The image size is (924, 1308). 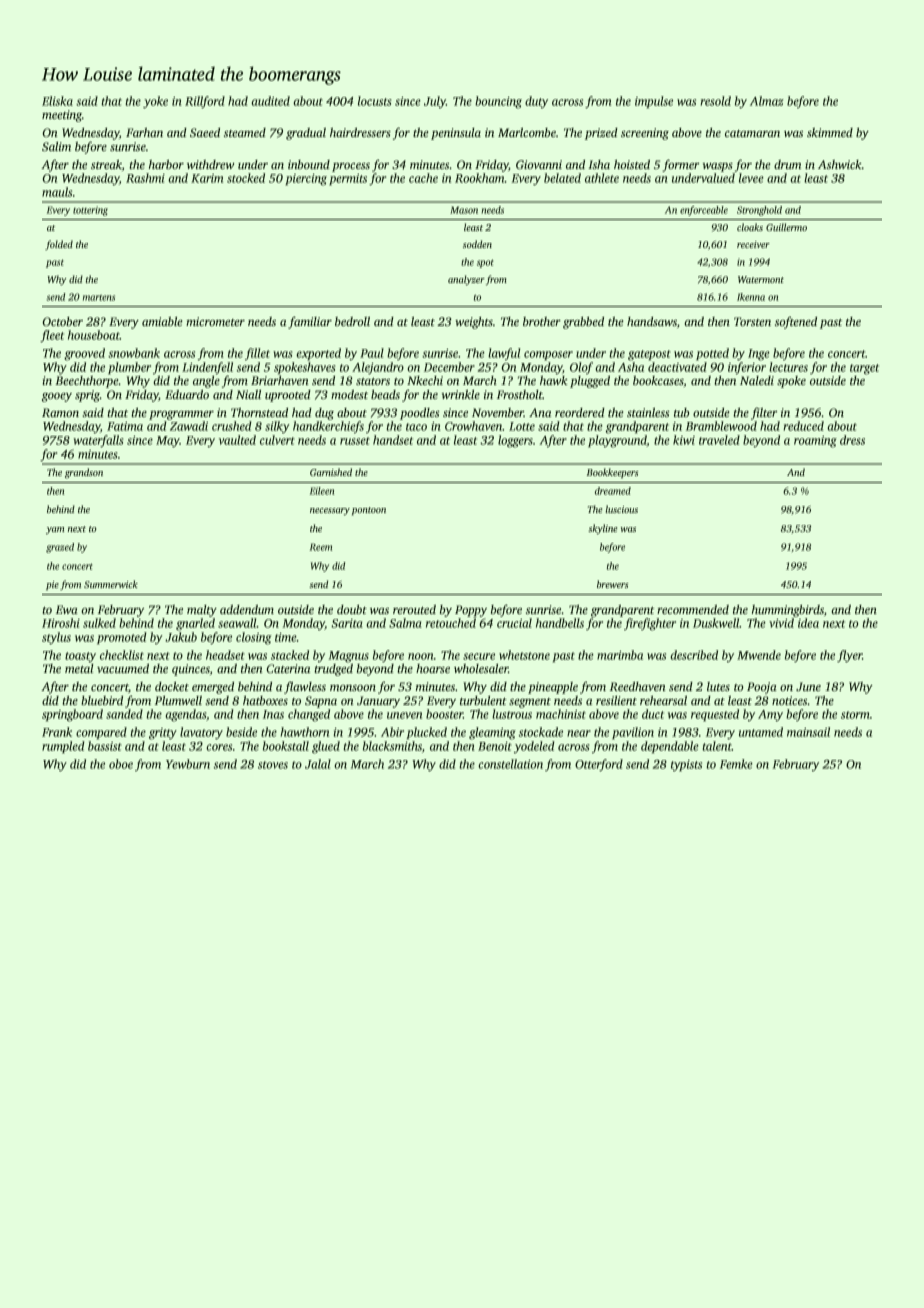 What do you see at coordinates (57, 101) in the screenshot?
I see `Eliska` at bounding box center [57, 101].
